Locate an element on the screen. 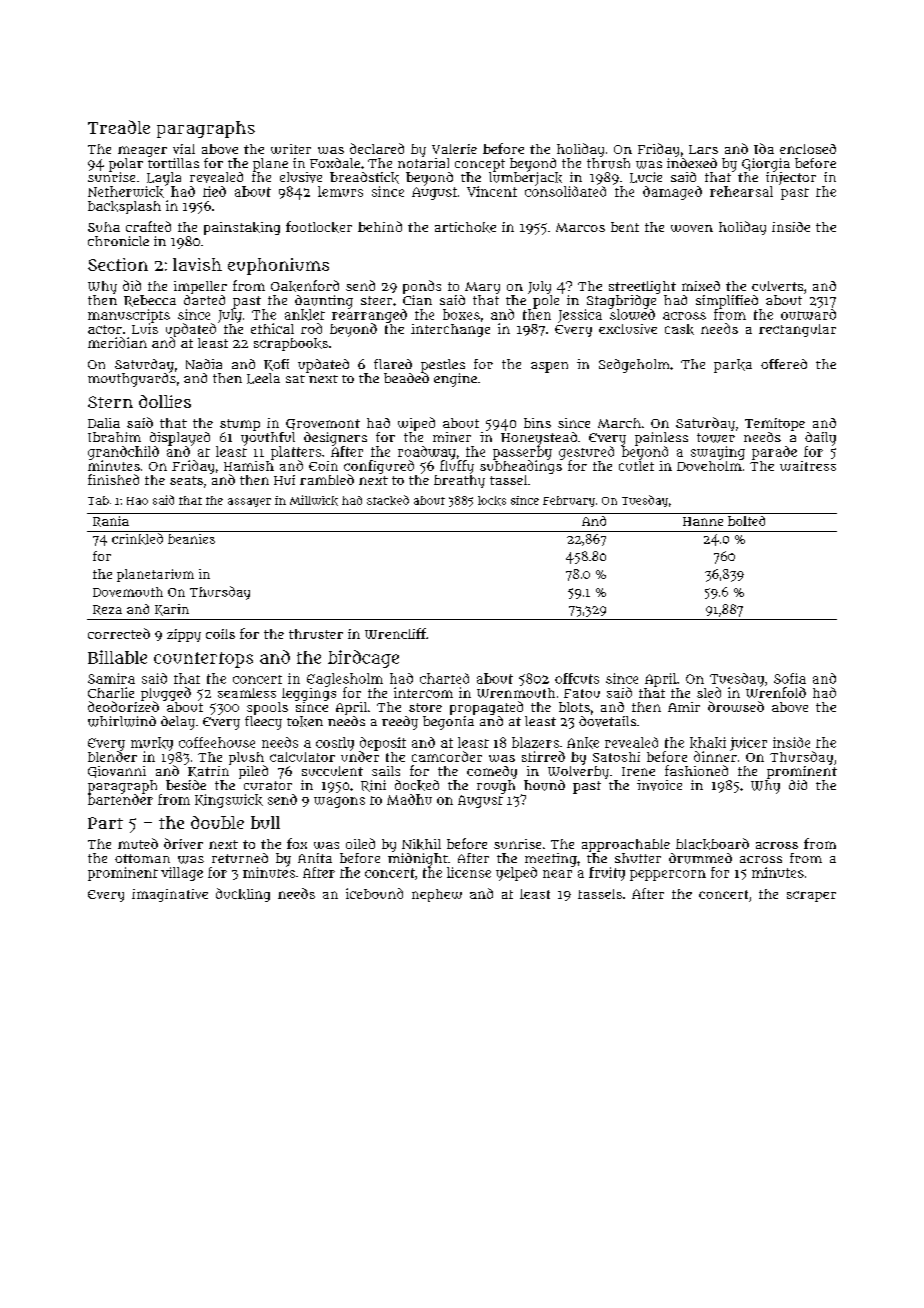  beaded is located at coordinates (406, 378).
